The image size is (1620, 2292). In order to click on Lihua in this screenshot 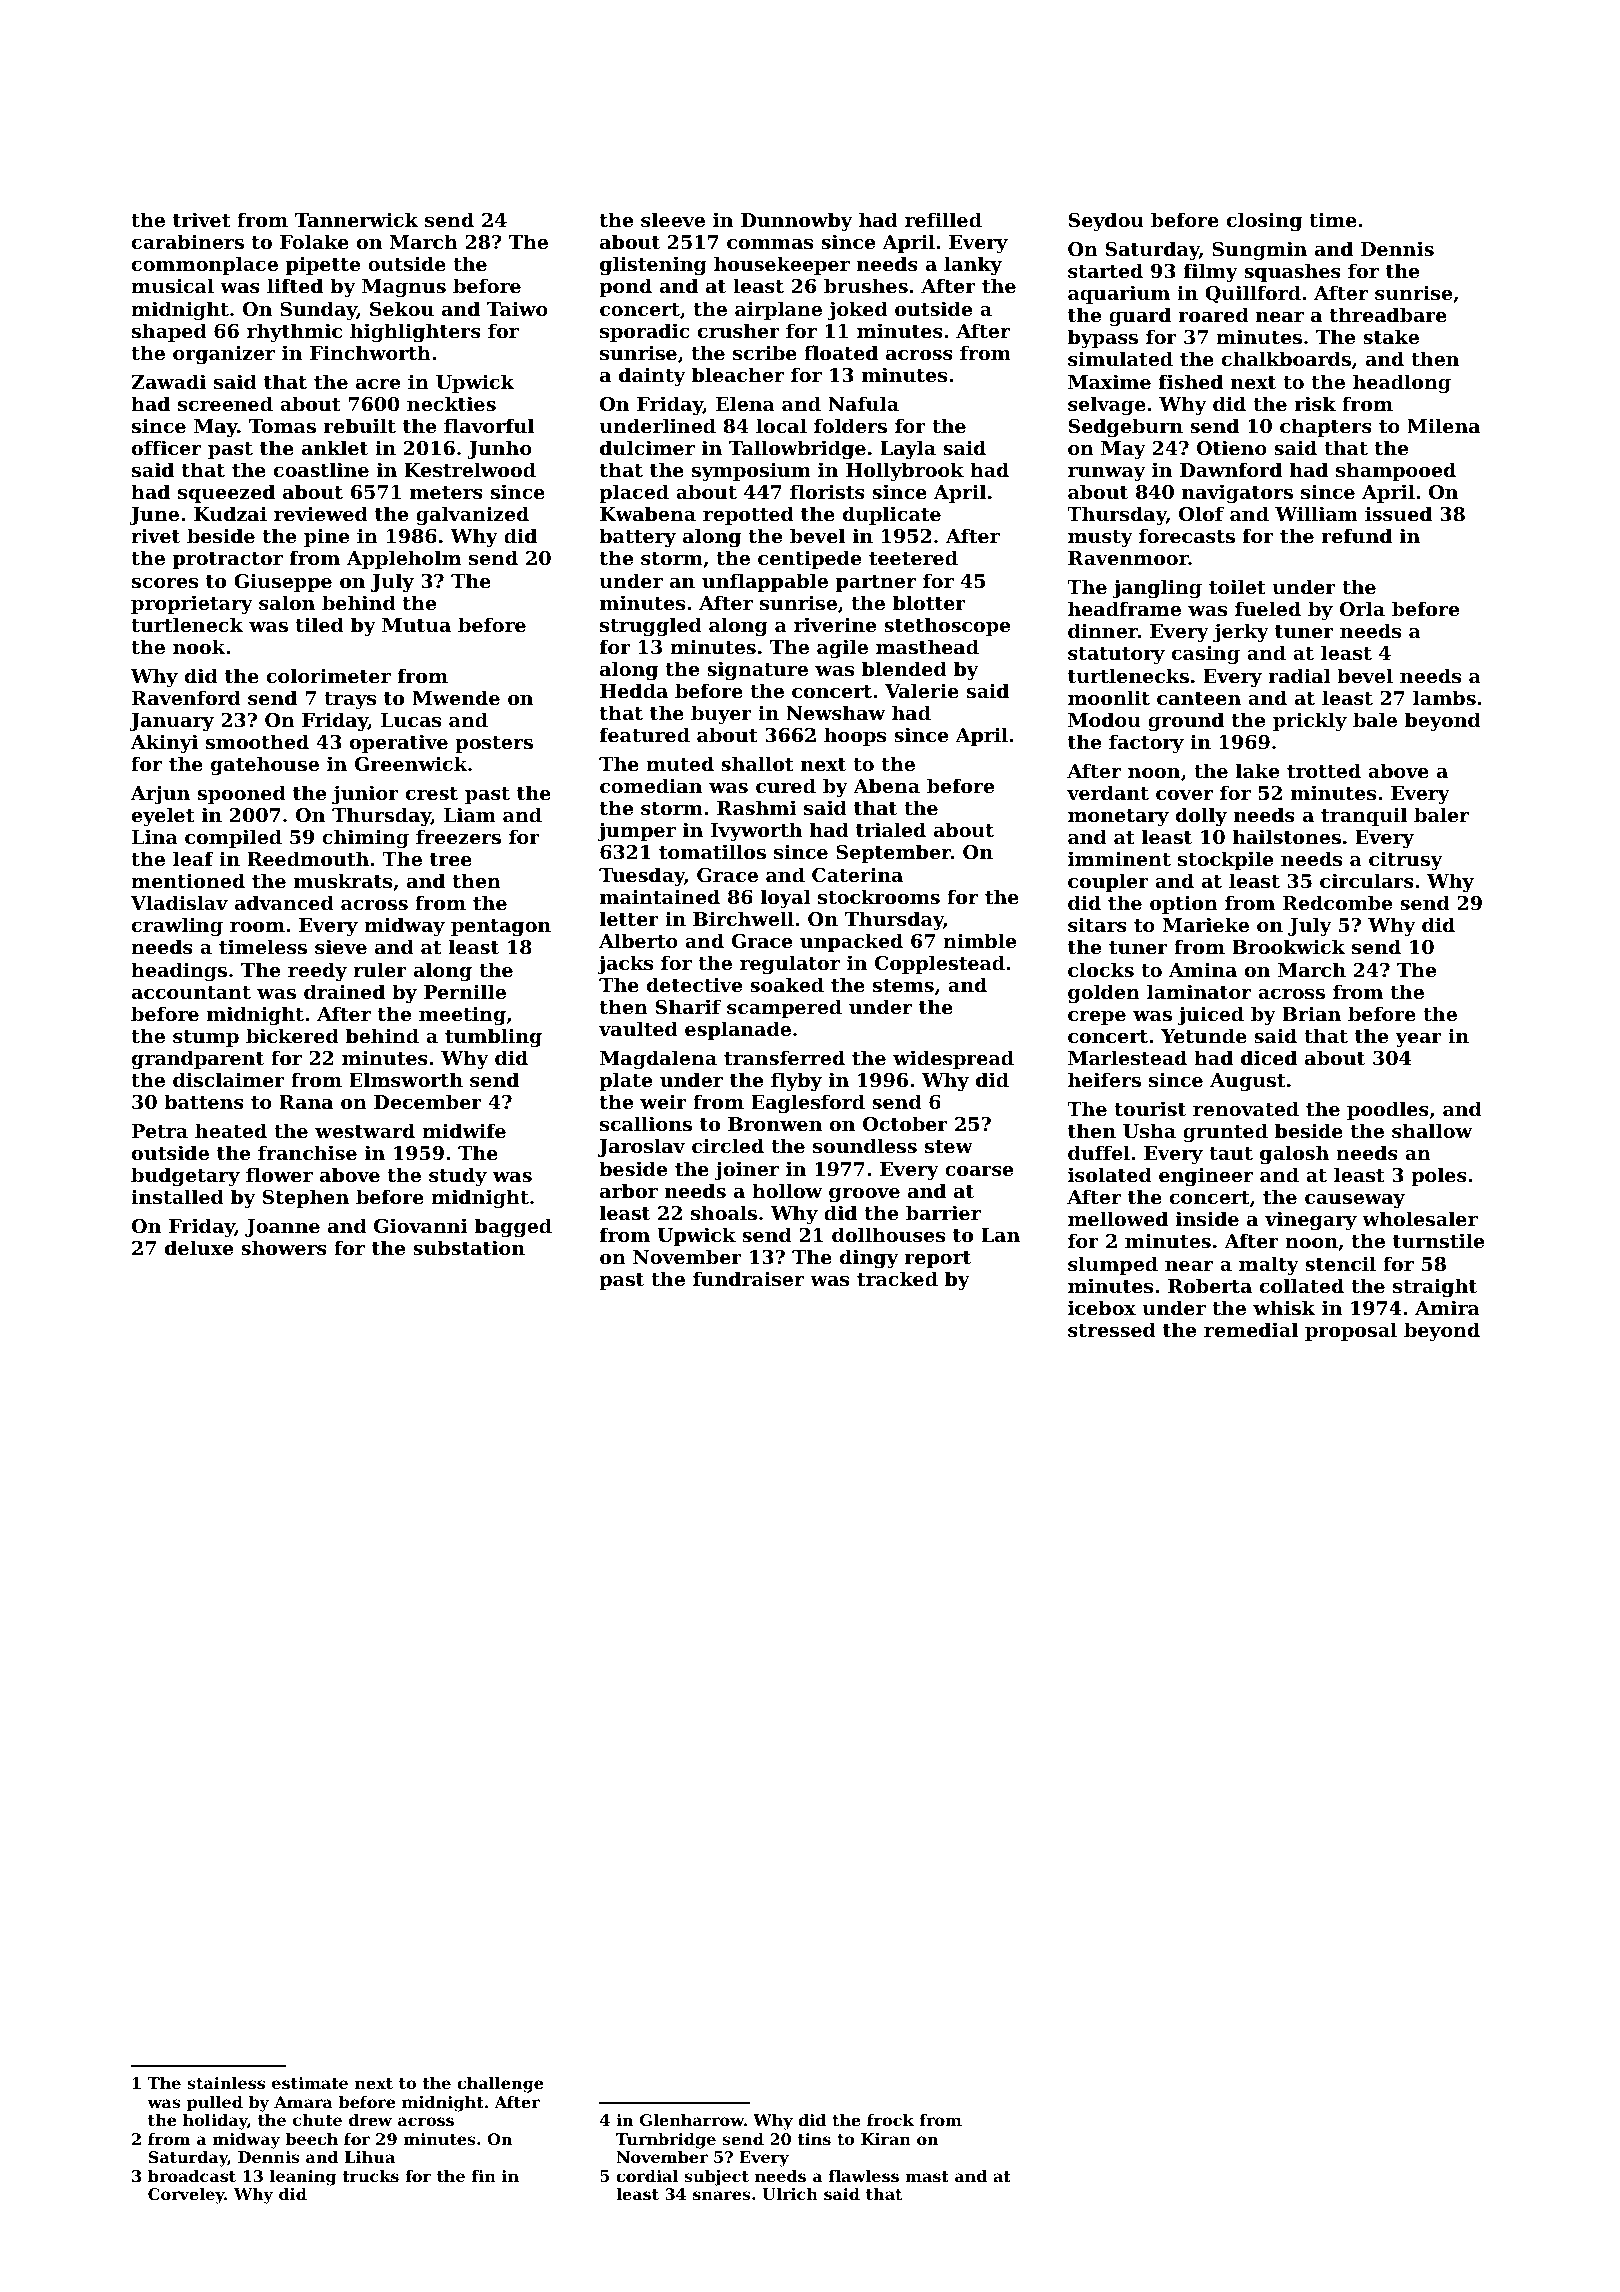, I will do `click(370, 2157)`.
